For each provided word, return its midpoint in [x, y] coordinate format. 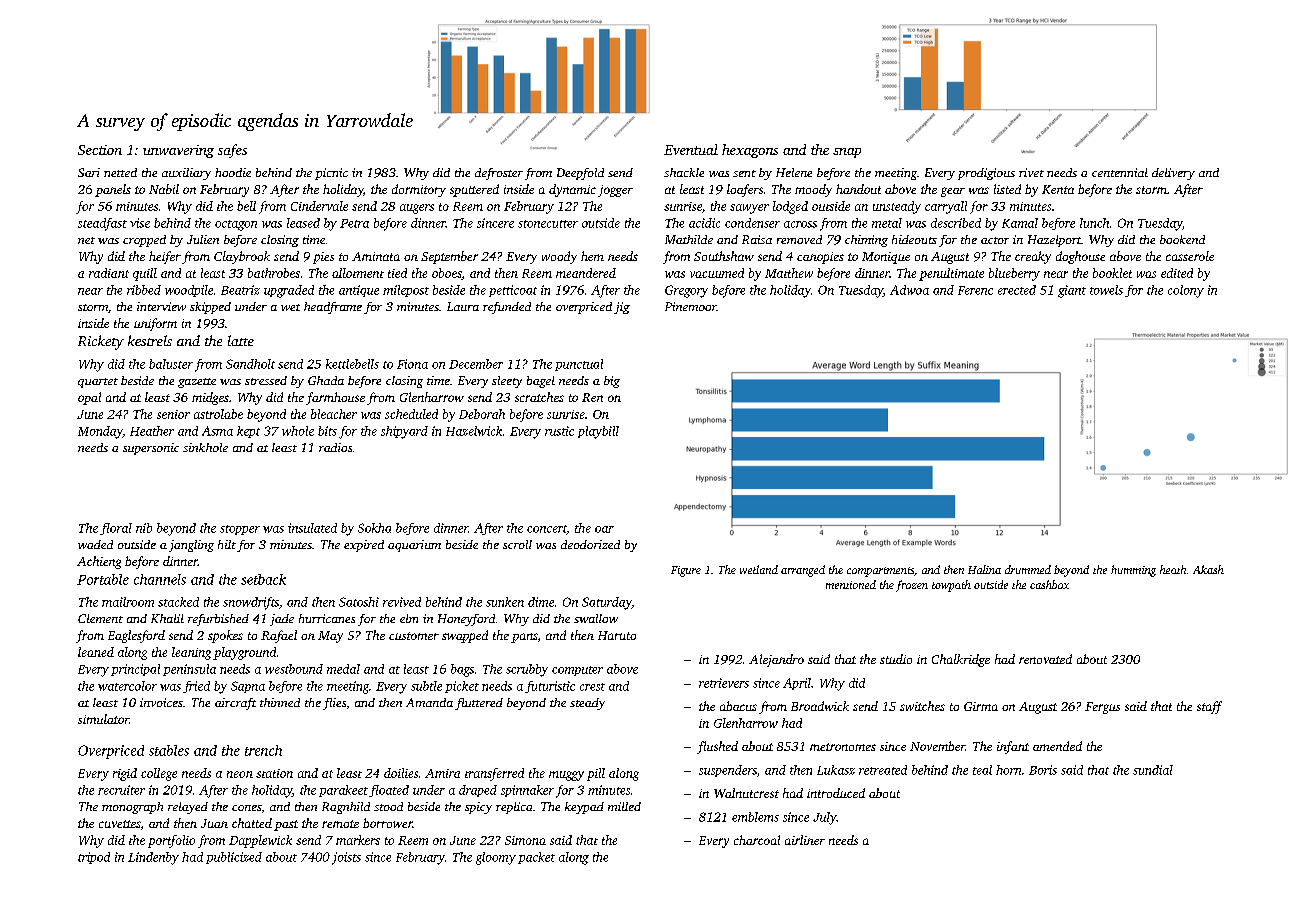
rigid [125, 774]
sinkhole [205, 447]
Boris [1043, 770]
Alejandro [776, 660]
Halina [984, 569]
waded [95, 544]
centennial [1120, 172]
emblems [755, 817]
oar [604, 529]
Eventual [691, 149]
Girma [981, 706]
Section [100, 150]
